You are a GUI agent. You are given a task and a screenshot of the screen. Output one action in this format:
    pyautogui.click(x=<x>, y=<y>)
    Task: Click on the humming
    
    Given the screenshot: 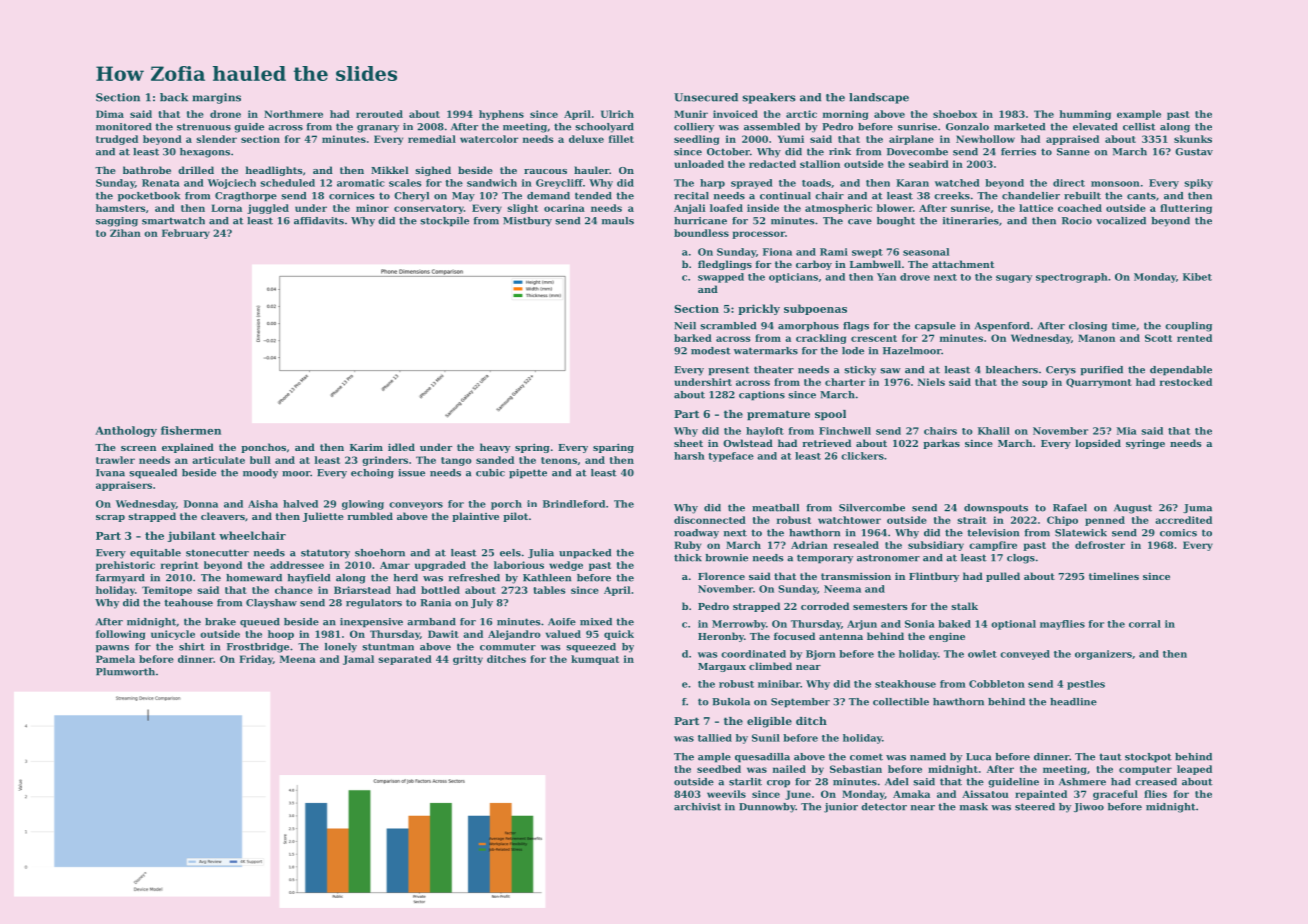 What is the action you would take?
    pyautogui.click(x=1085, y=115)
